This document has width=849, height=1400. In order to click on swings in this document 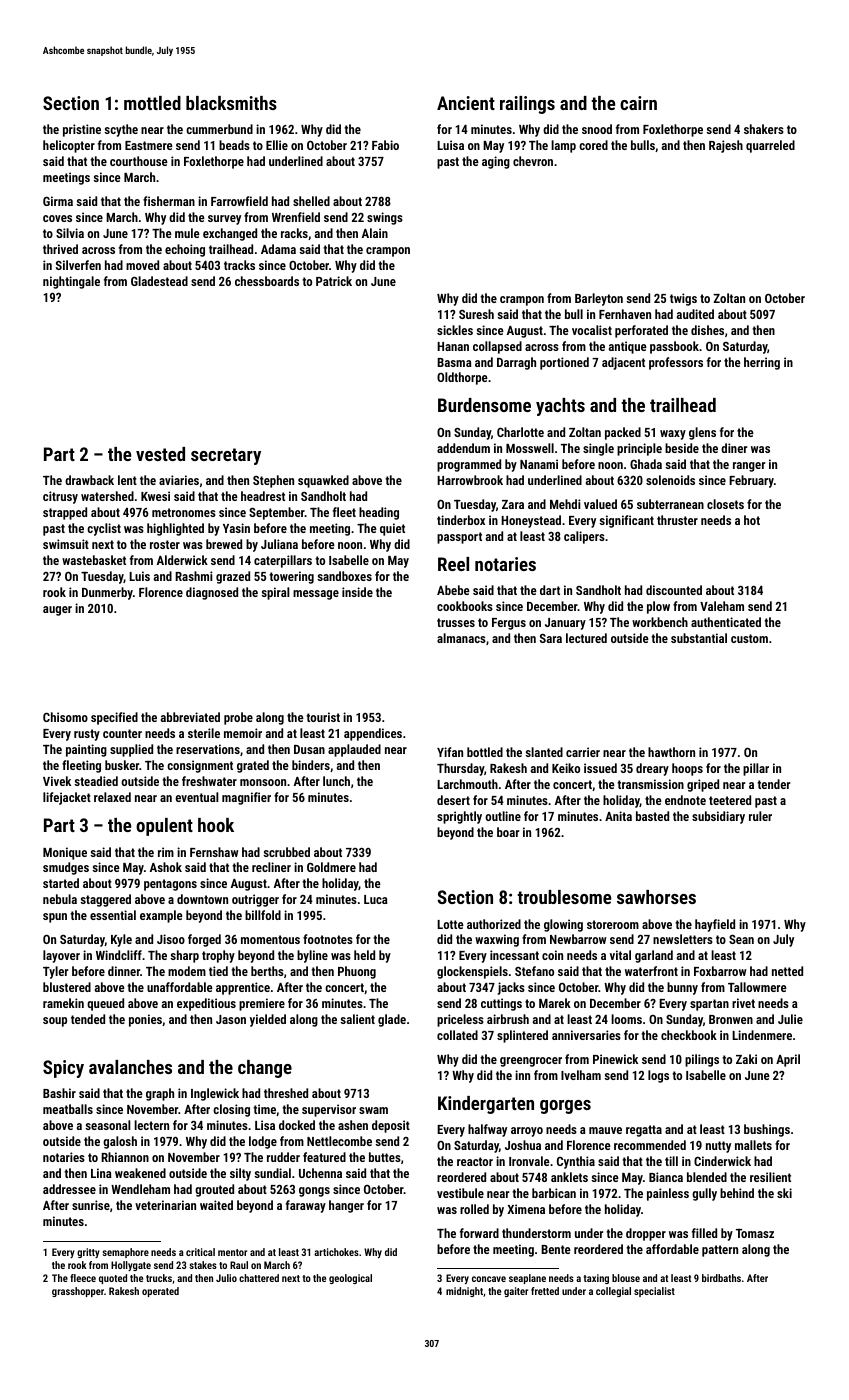, I will do `click(385, 218)`.
